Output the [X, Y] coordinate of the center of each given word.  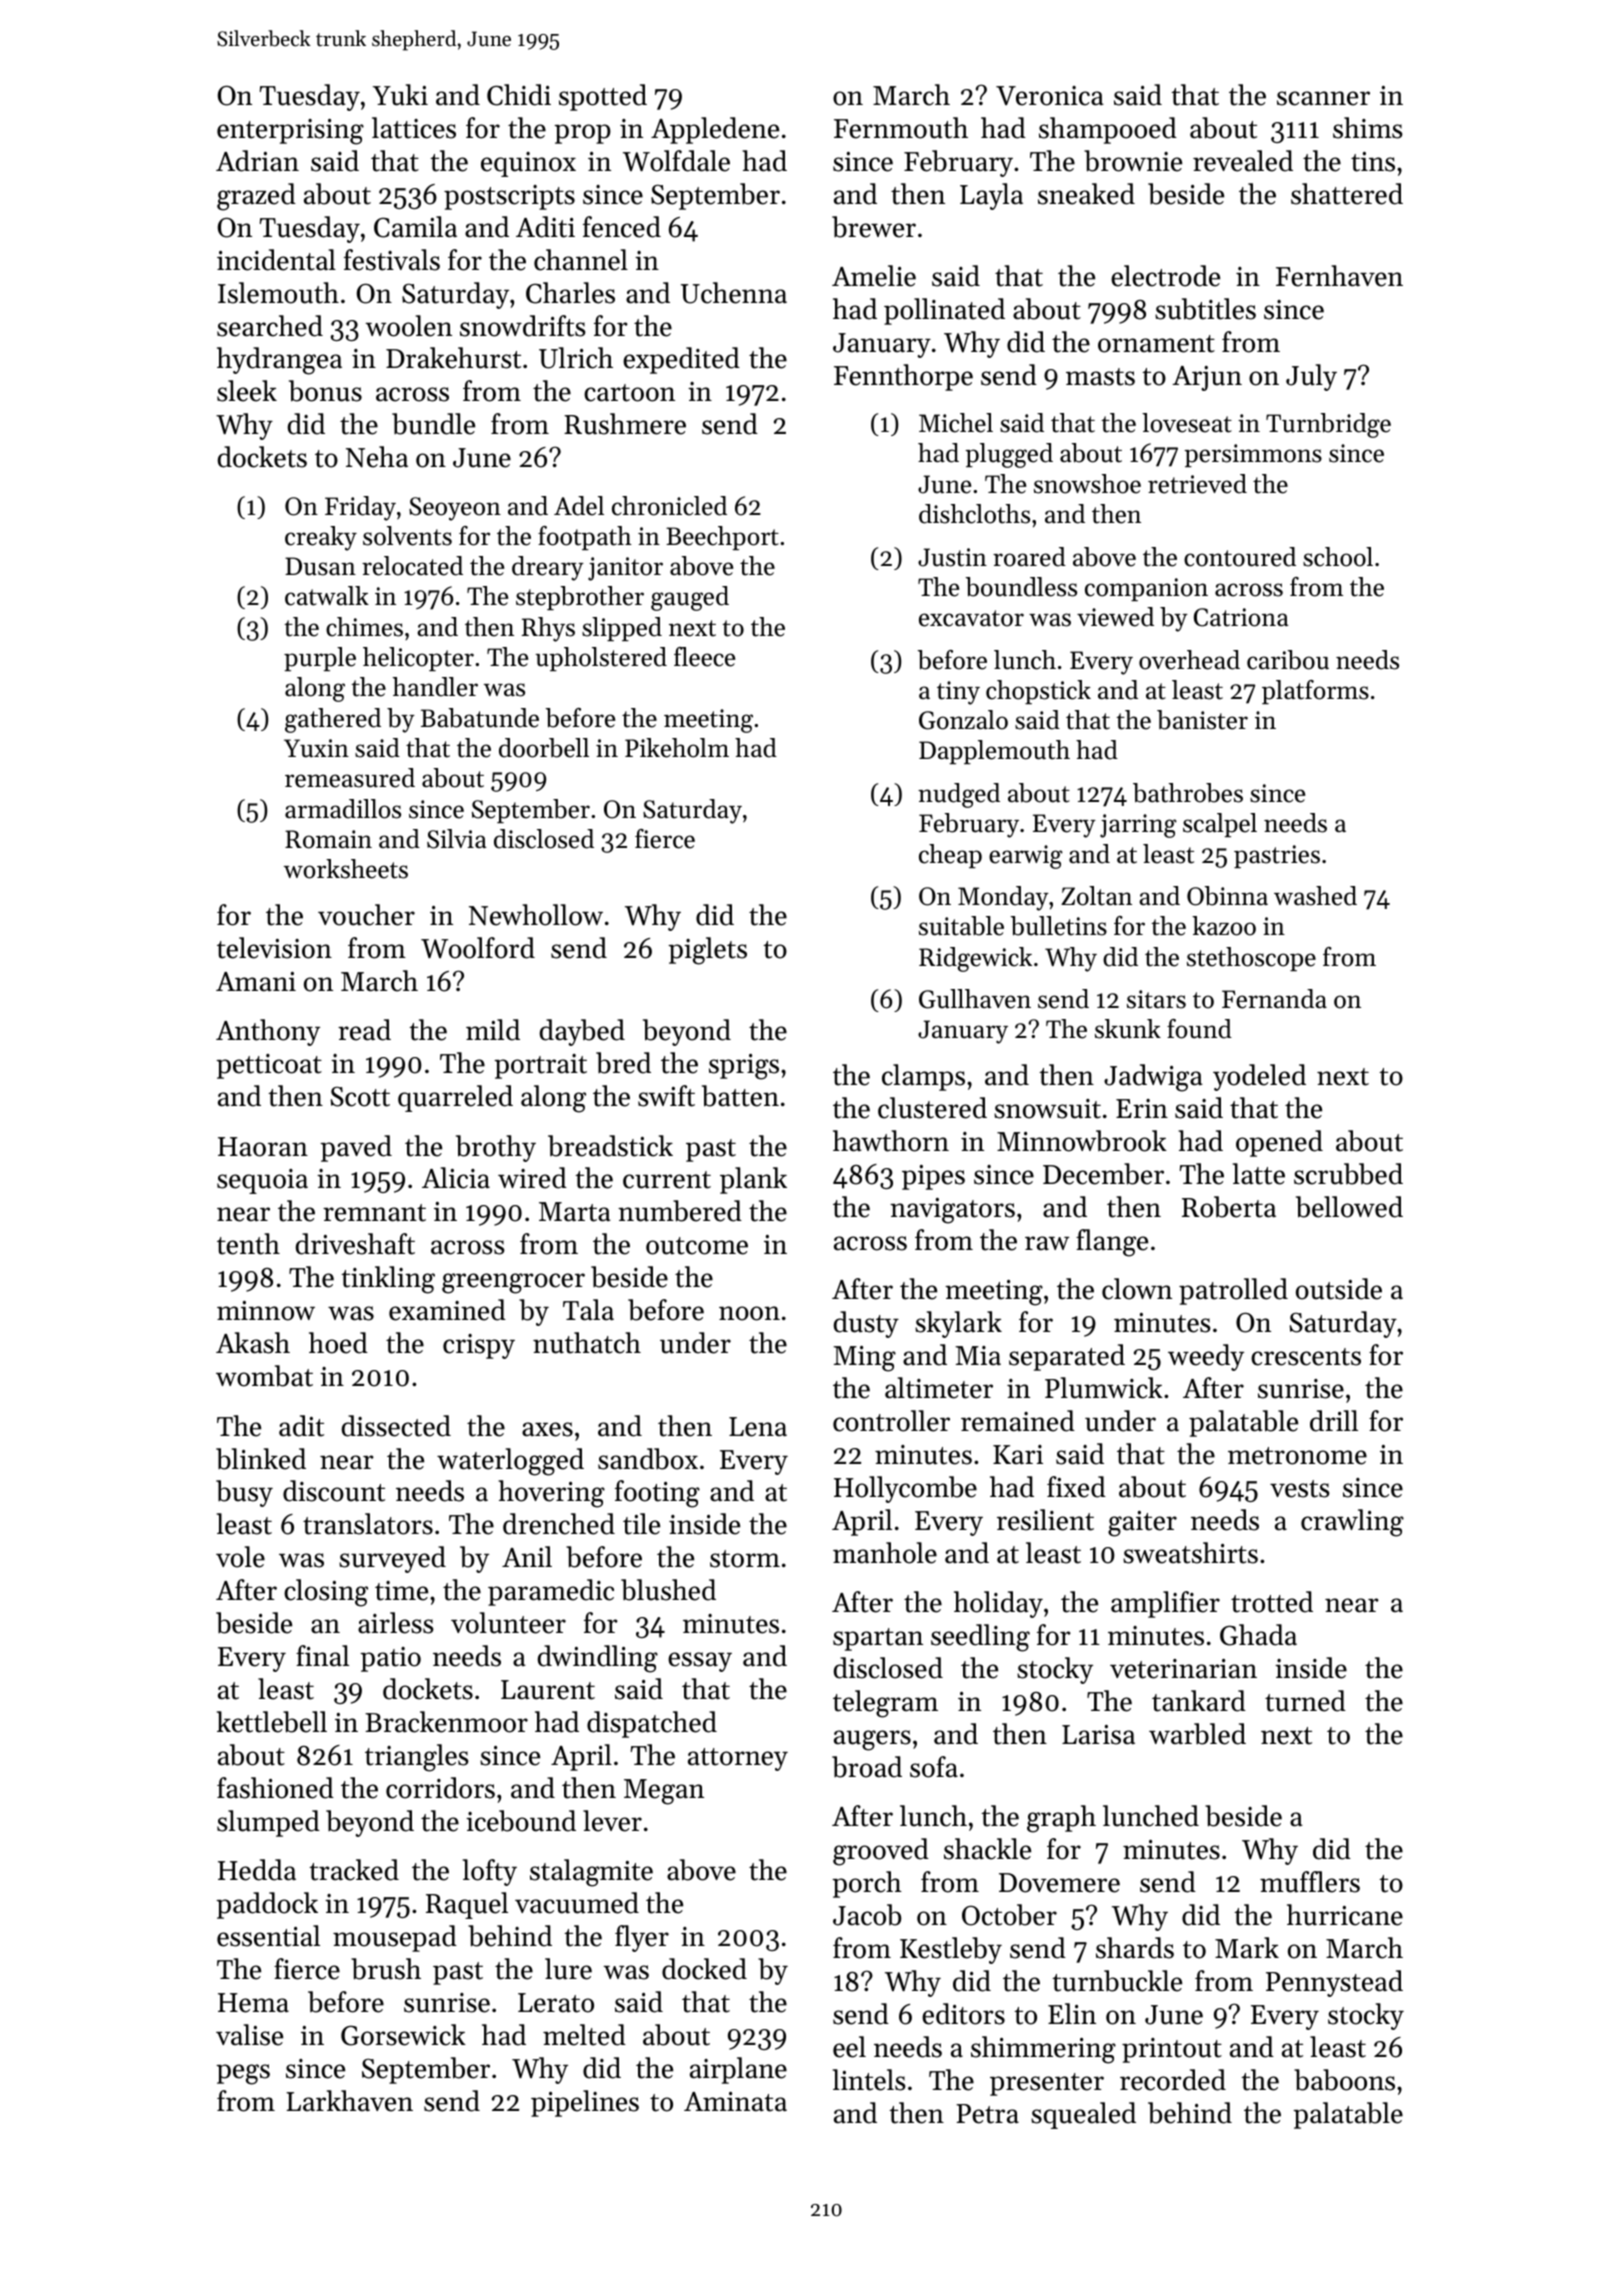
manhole [885, 1553]
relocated [412, 566]
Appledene [715, 130]
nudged [959, 795]
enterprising [290, 132]
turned [1305, 1701]
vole [240, 1557]
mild [493, 1030]
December [1103, 1174]
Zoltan [1096, 896]
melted [584, 2035]
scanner [1323, 98]
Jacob [867, 1915]
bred [623, 1063]
